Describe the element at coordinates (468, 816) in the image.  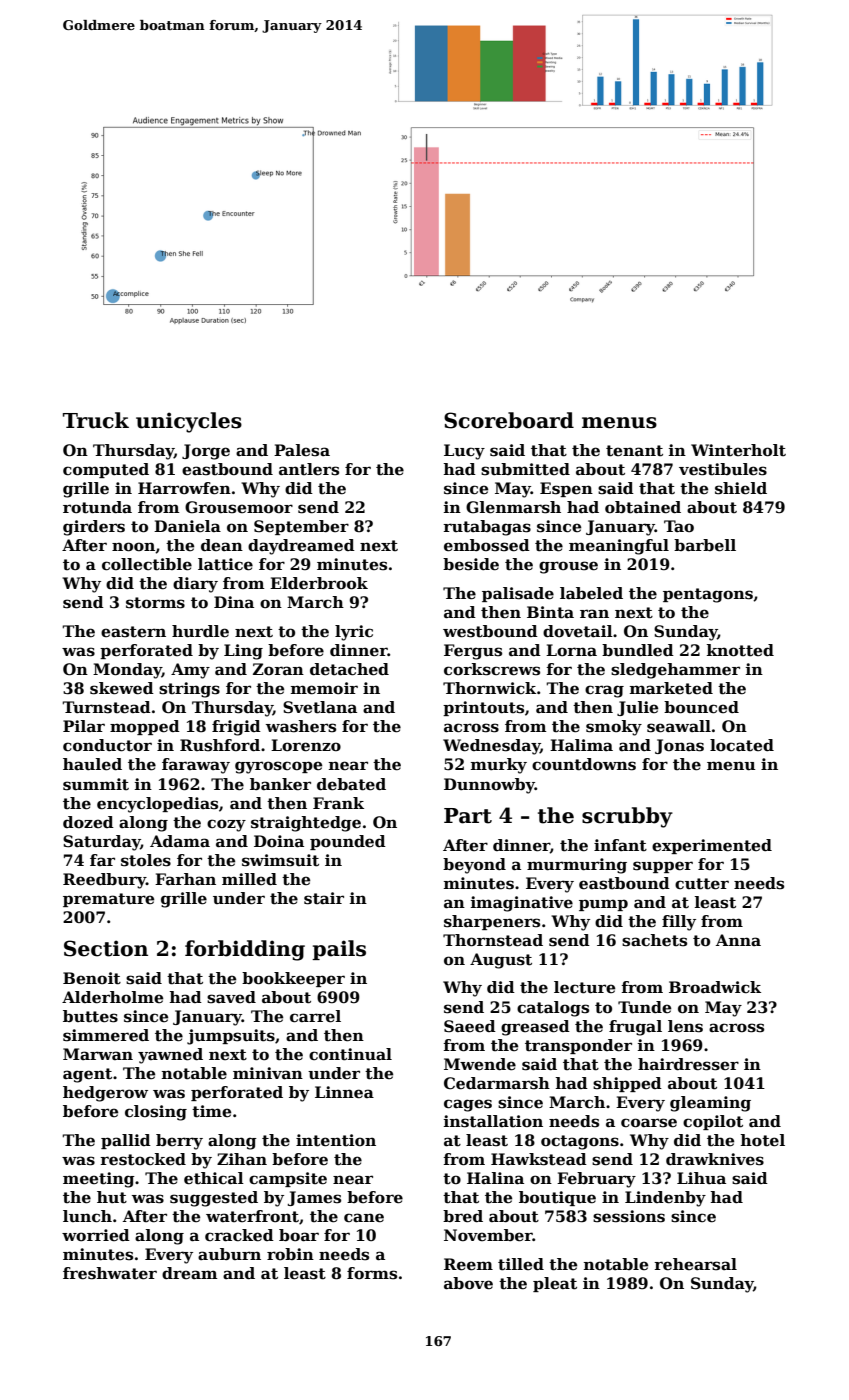
I see `Part` at that location.
